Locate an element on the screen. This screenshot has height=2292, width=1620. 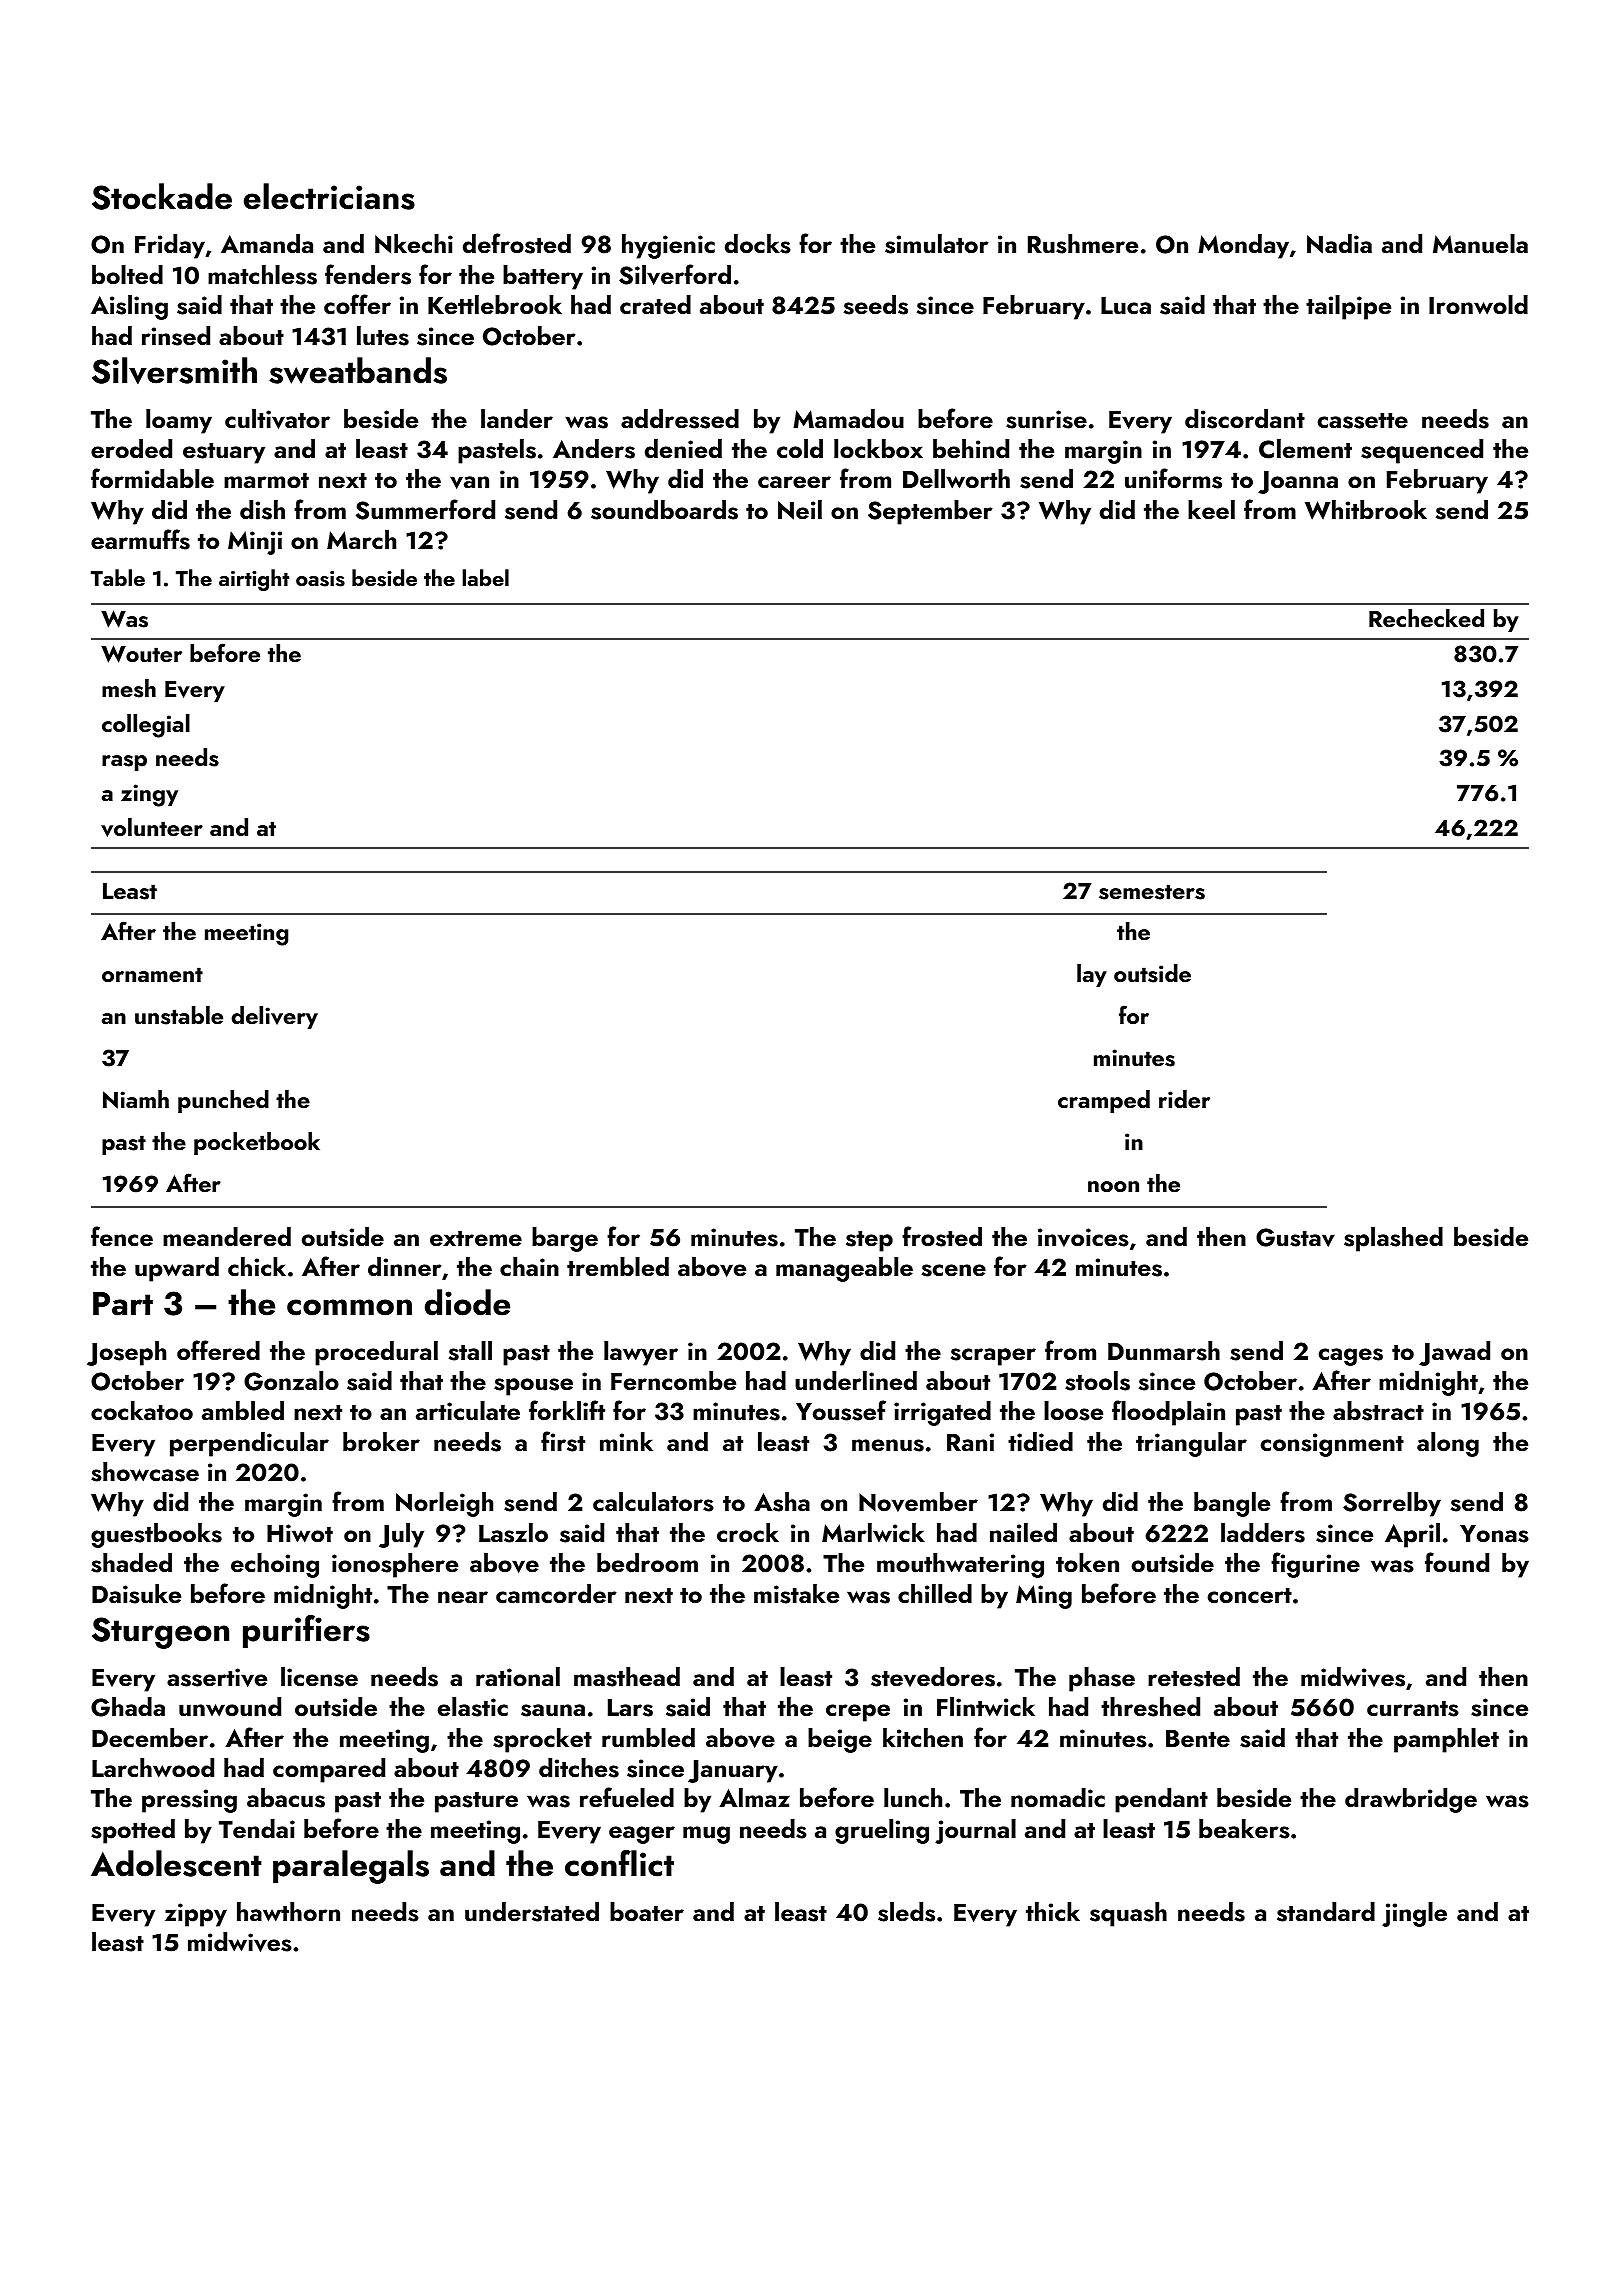
Stockade is located at coordinates (162, 196).
